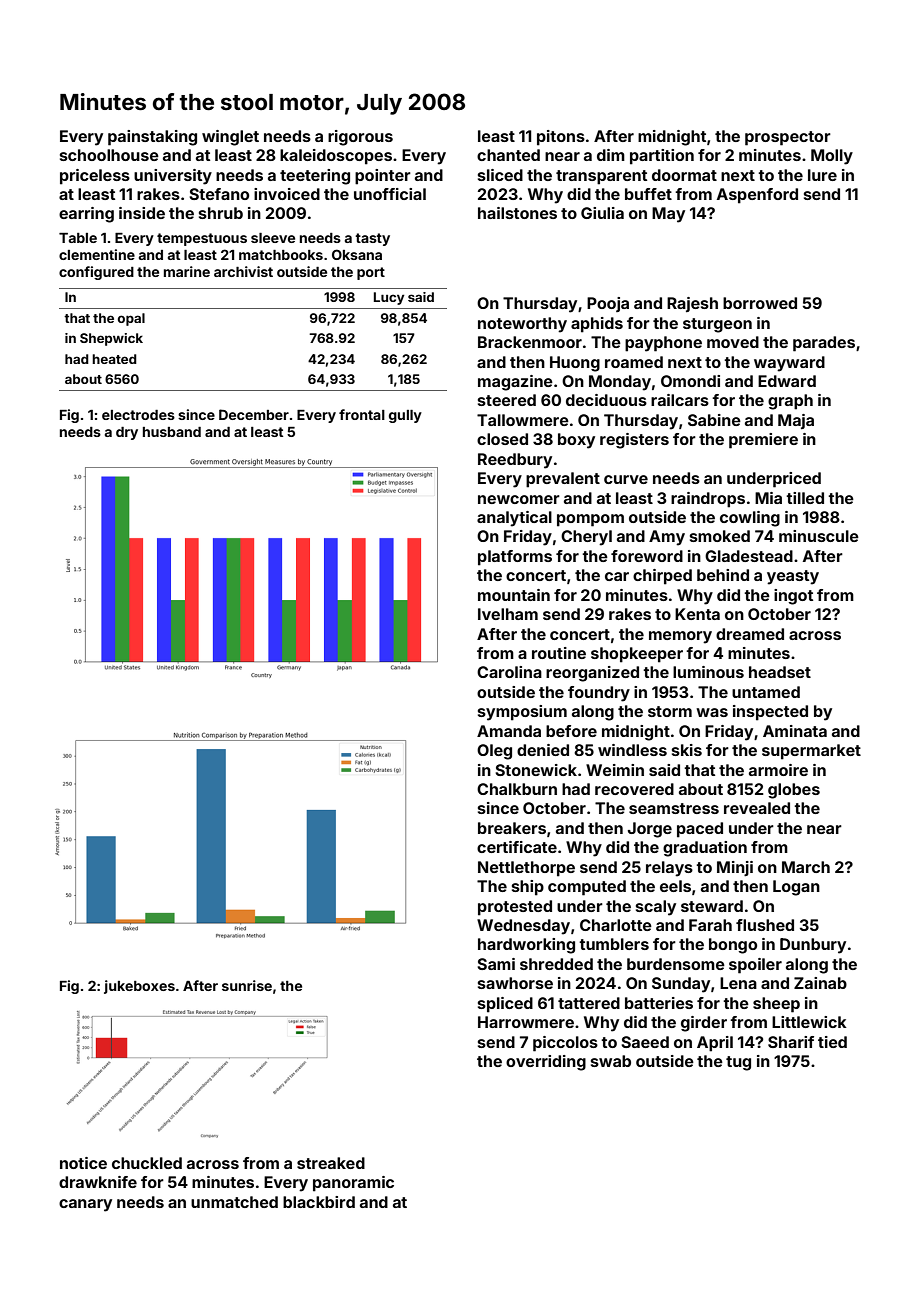  I want to click on husband, so click(172, 432).
